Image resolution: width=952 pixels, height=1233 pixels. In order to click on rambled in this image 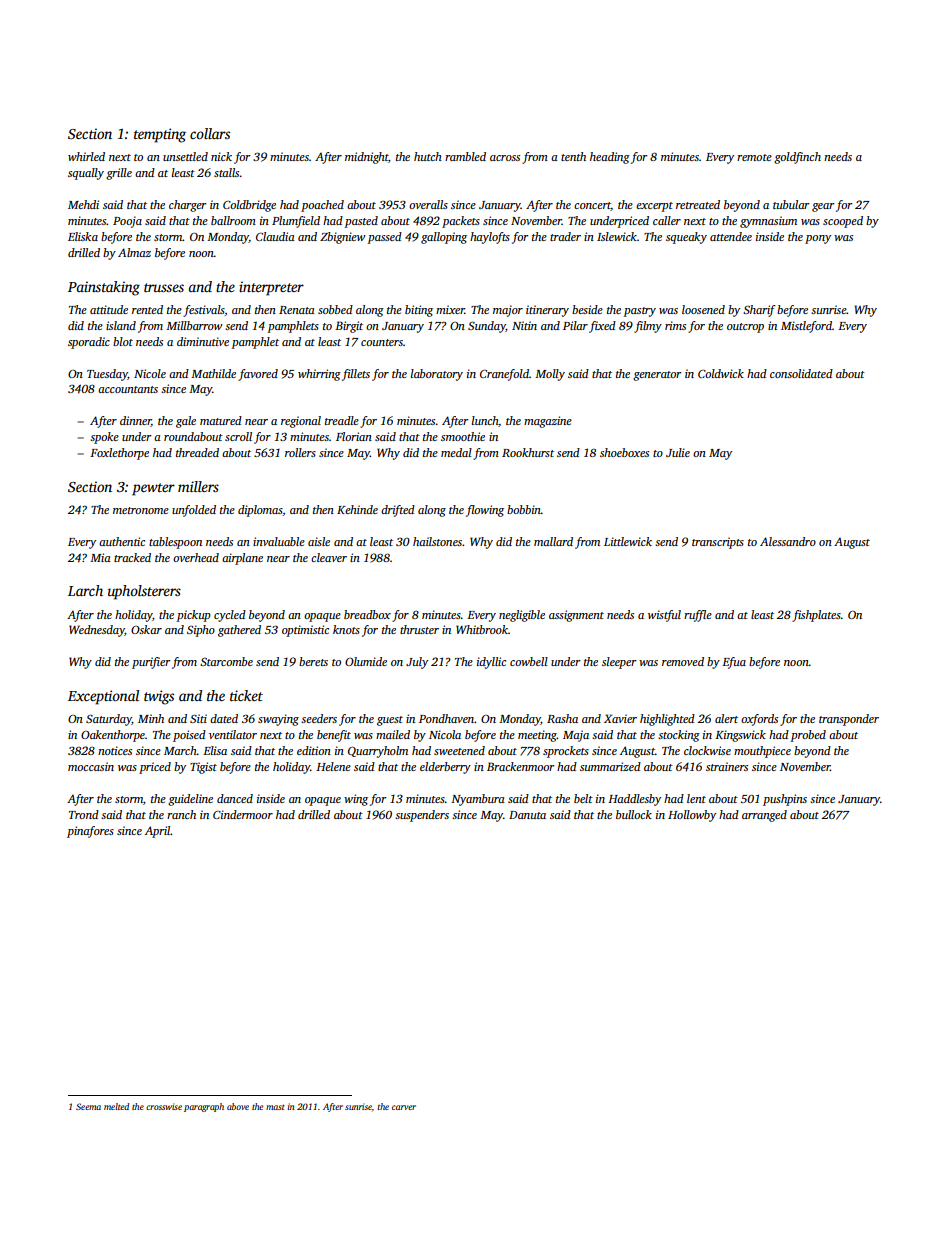, I will do `click(465, 156)`.
